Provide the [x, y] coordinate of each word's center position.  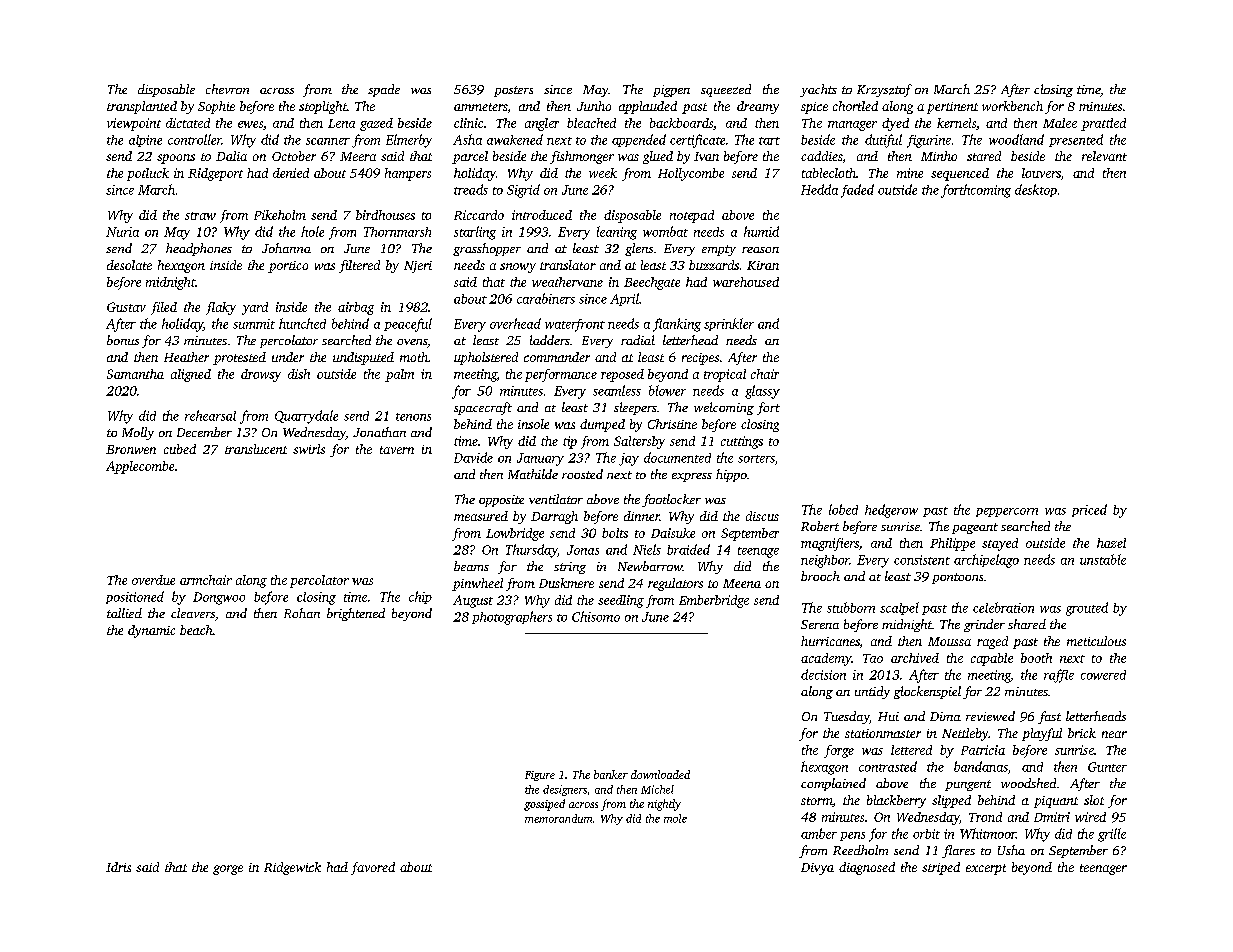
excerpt [986, 869]
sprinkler [729, 324]
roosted [582, 474]
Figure [540, 776]
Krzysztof [884, 90]
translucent [256, 449]
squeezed [726, 90]
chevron [227, 89]
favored [373, 868]
